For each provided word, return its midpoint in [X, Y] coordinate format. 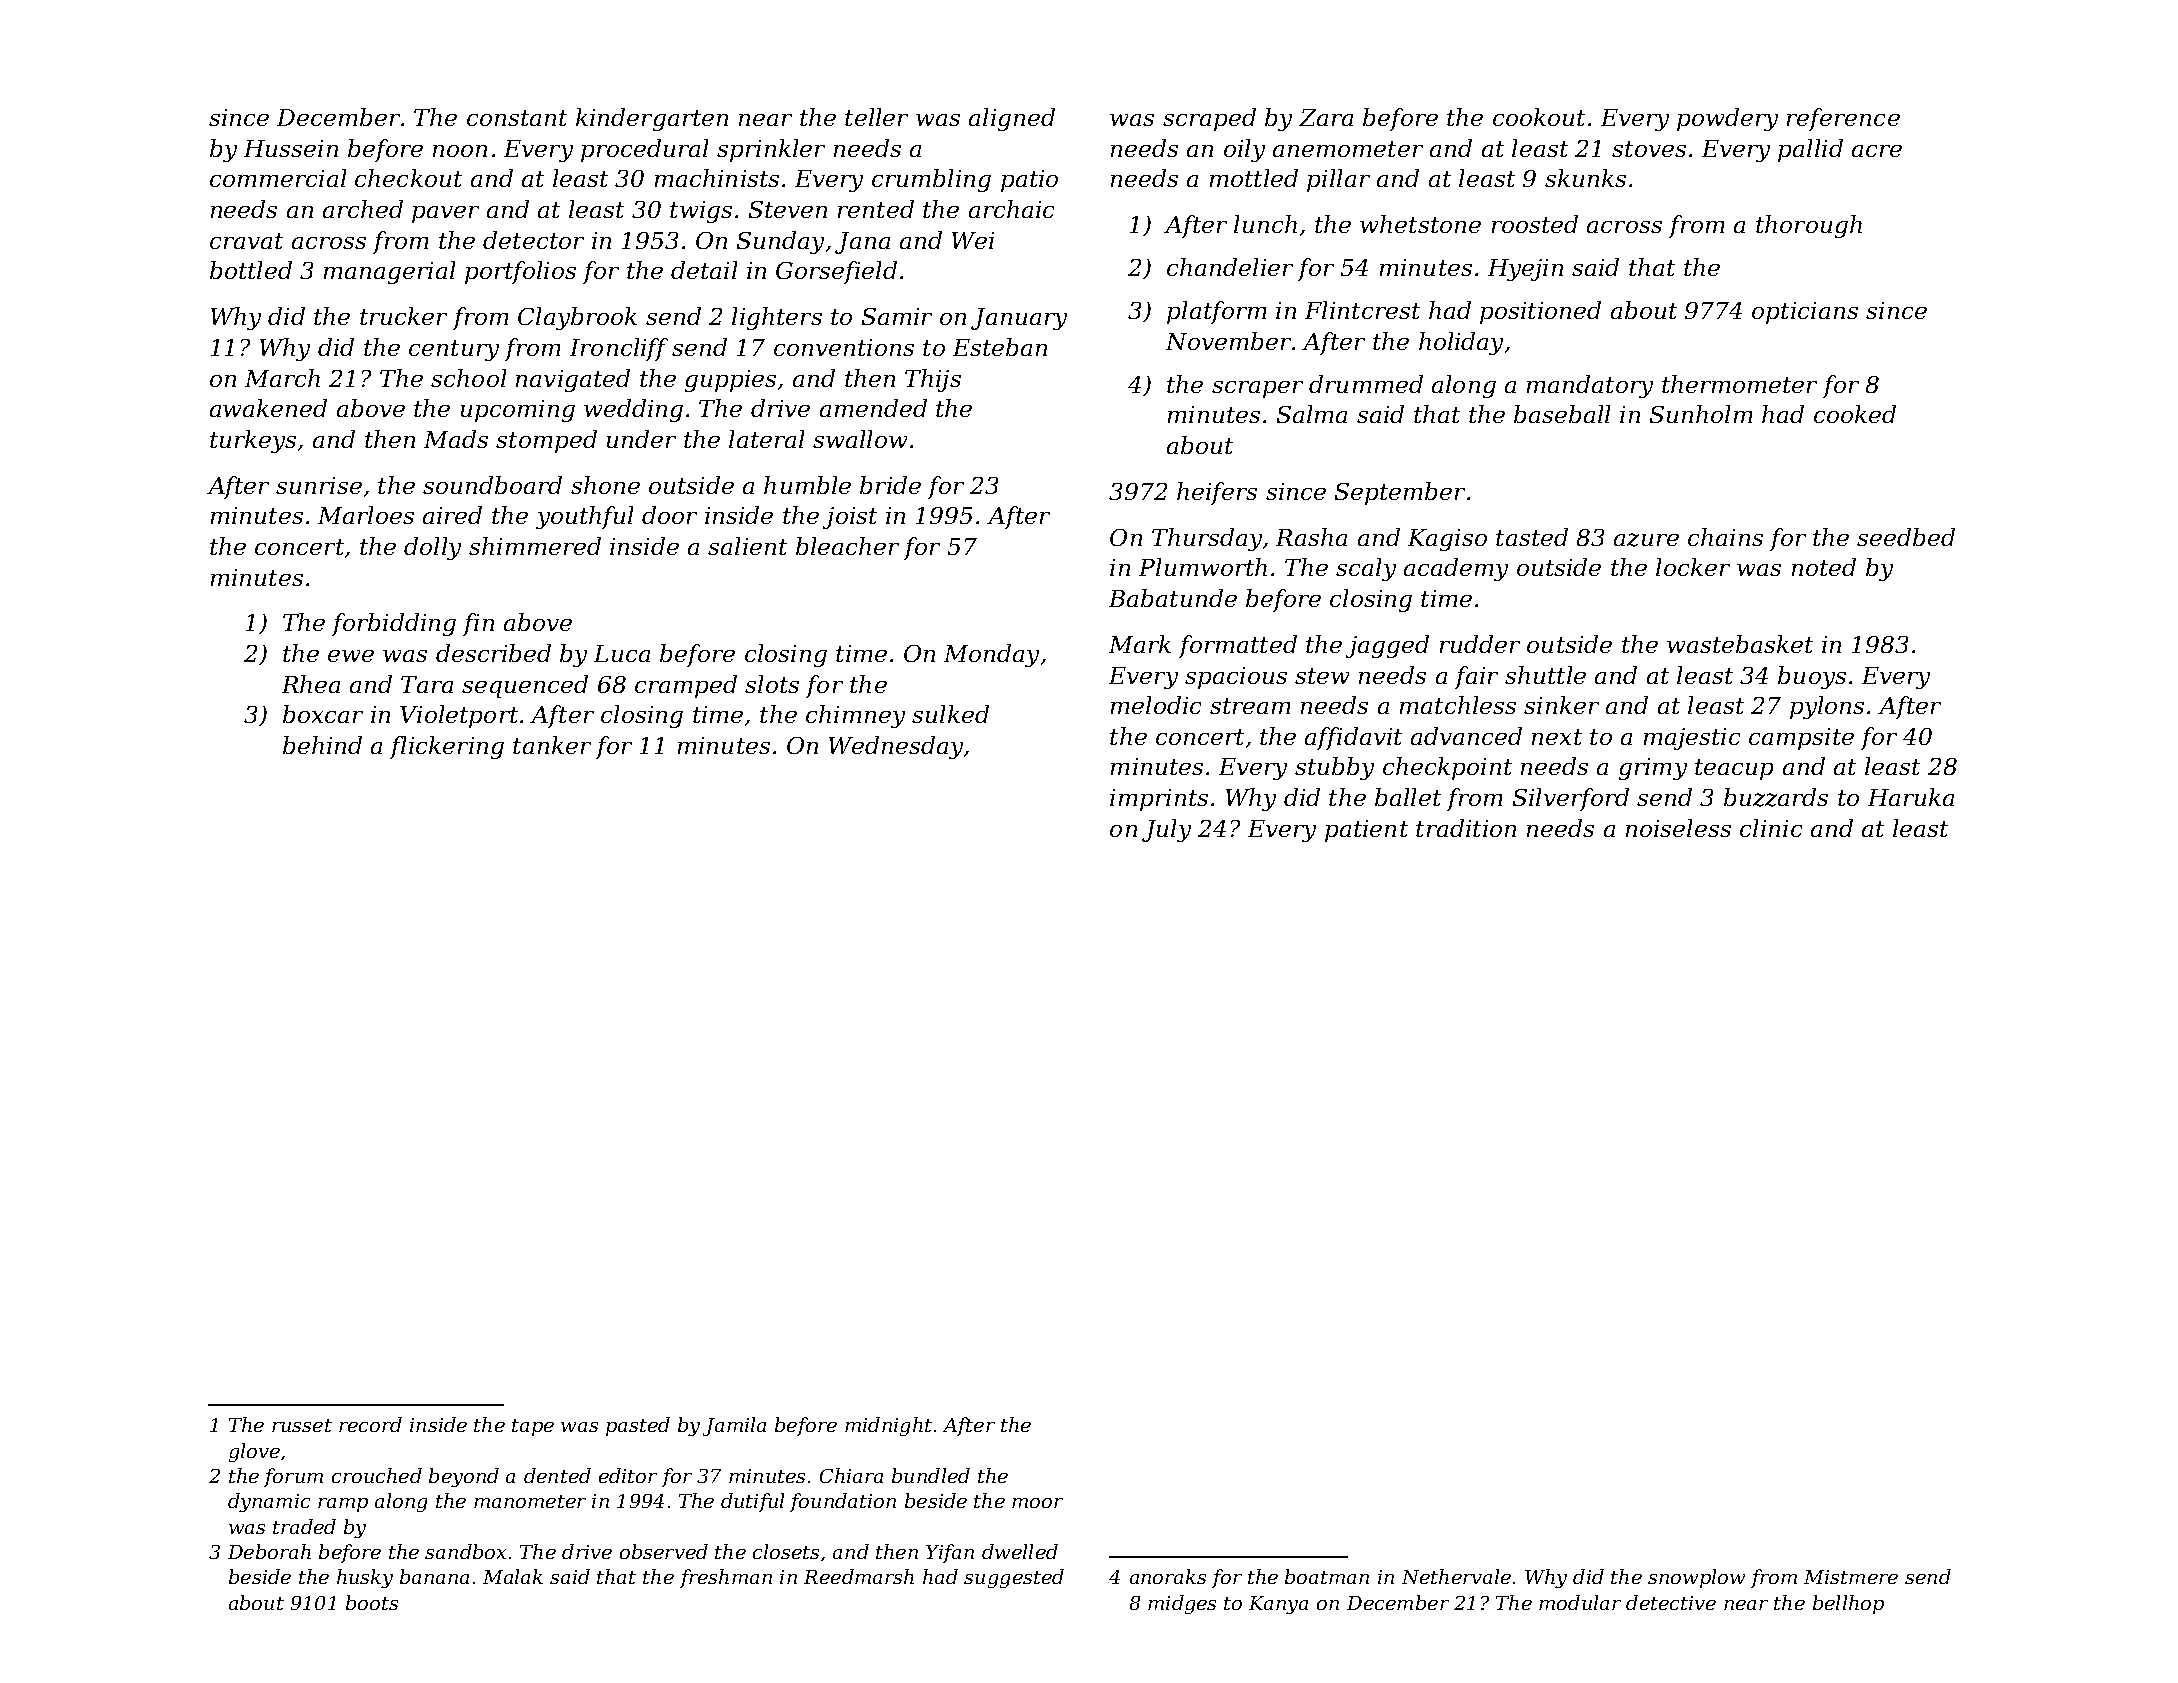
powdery [1727, 119]
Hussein [291, 148]
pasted [638, 1426]
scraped [1209, 119]
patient [1366, 831]
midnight [888, 1426]
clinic [1771, 828]
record [370, 1424]
